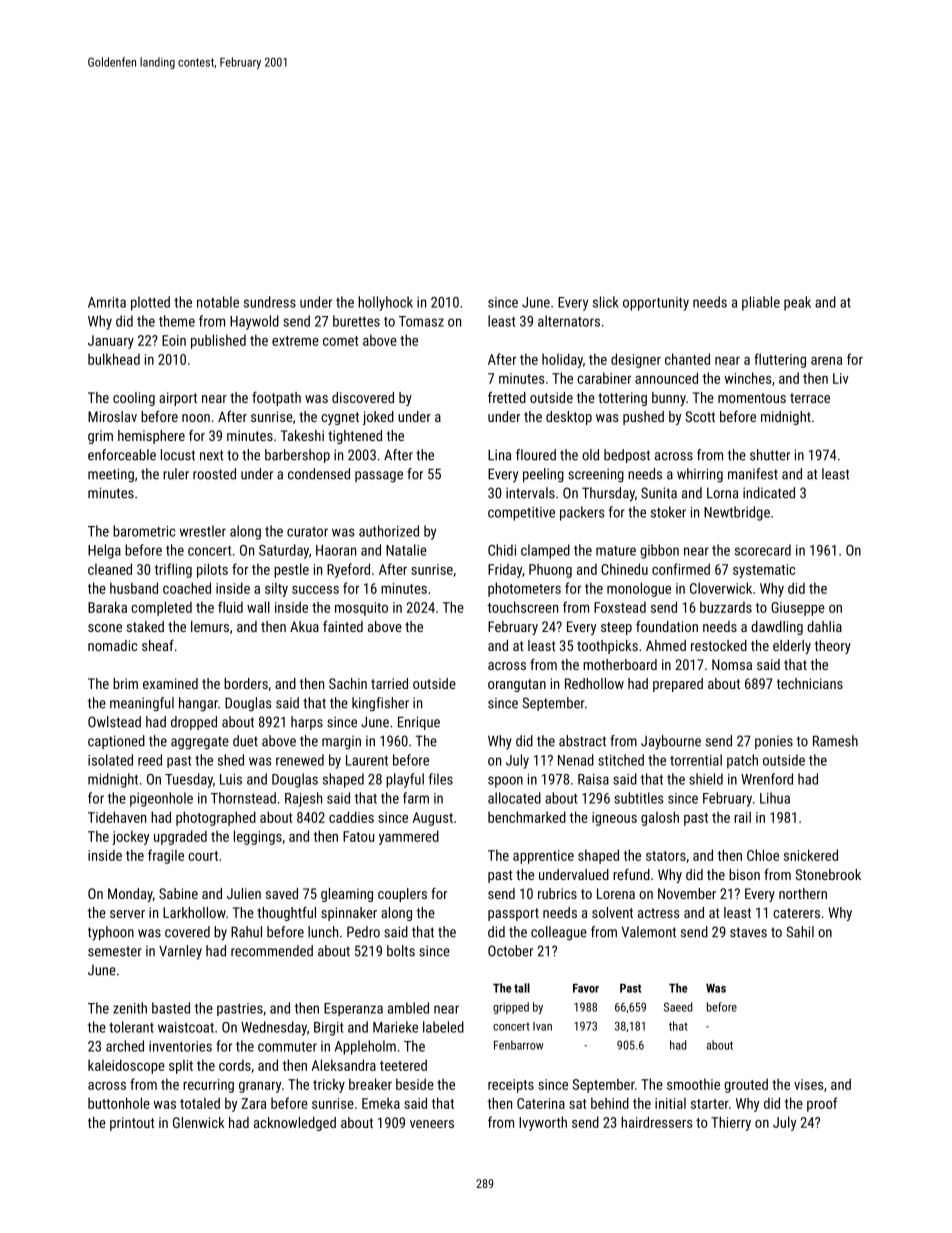 Image resolution: width=952 pixels, height=1233 pixels. Describe the element at coordinates (150, 303) in the image. I see `plotted` at that location.
